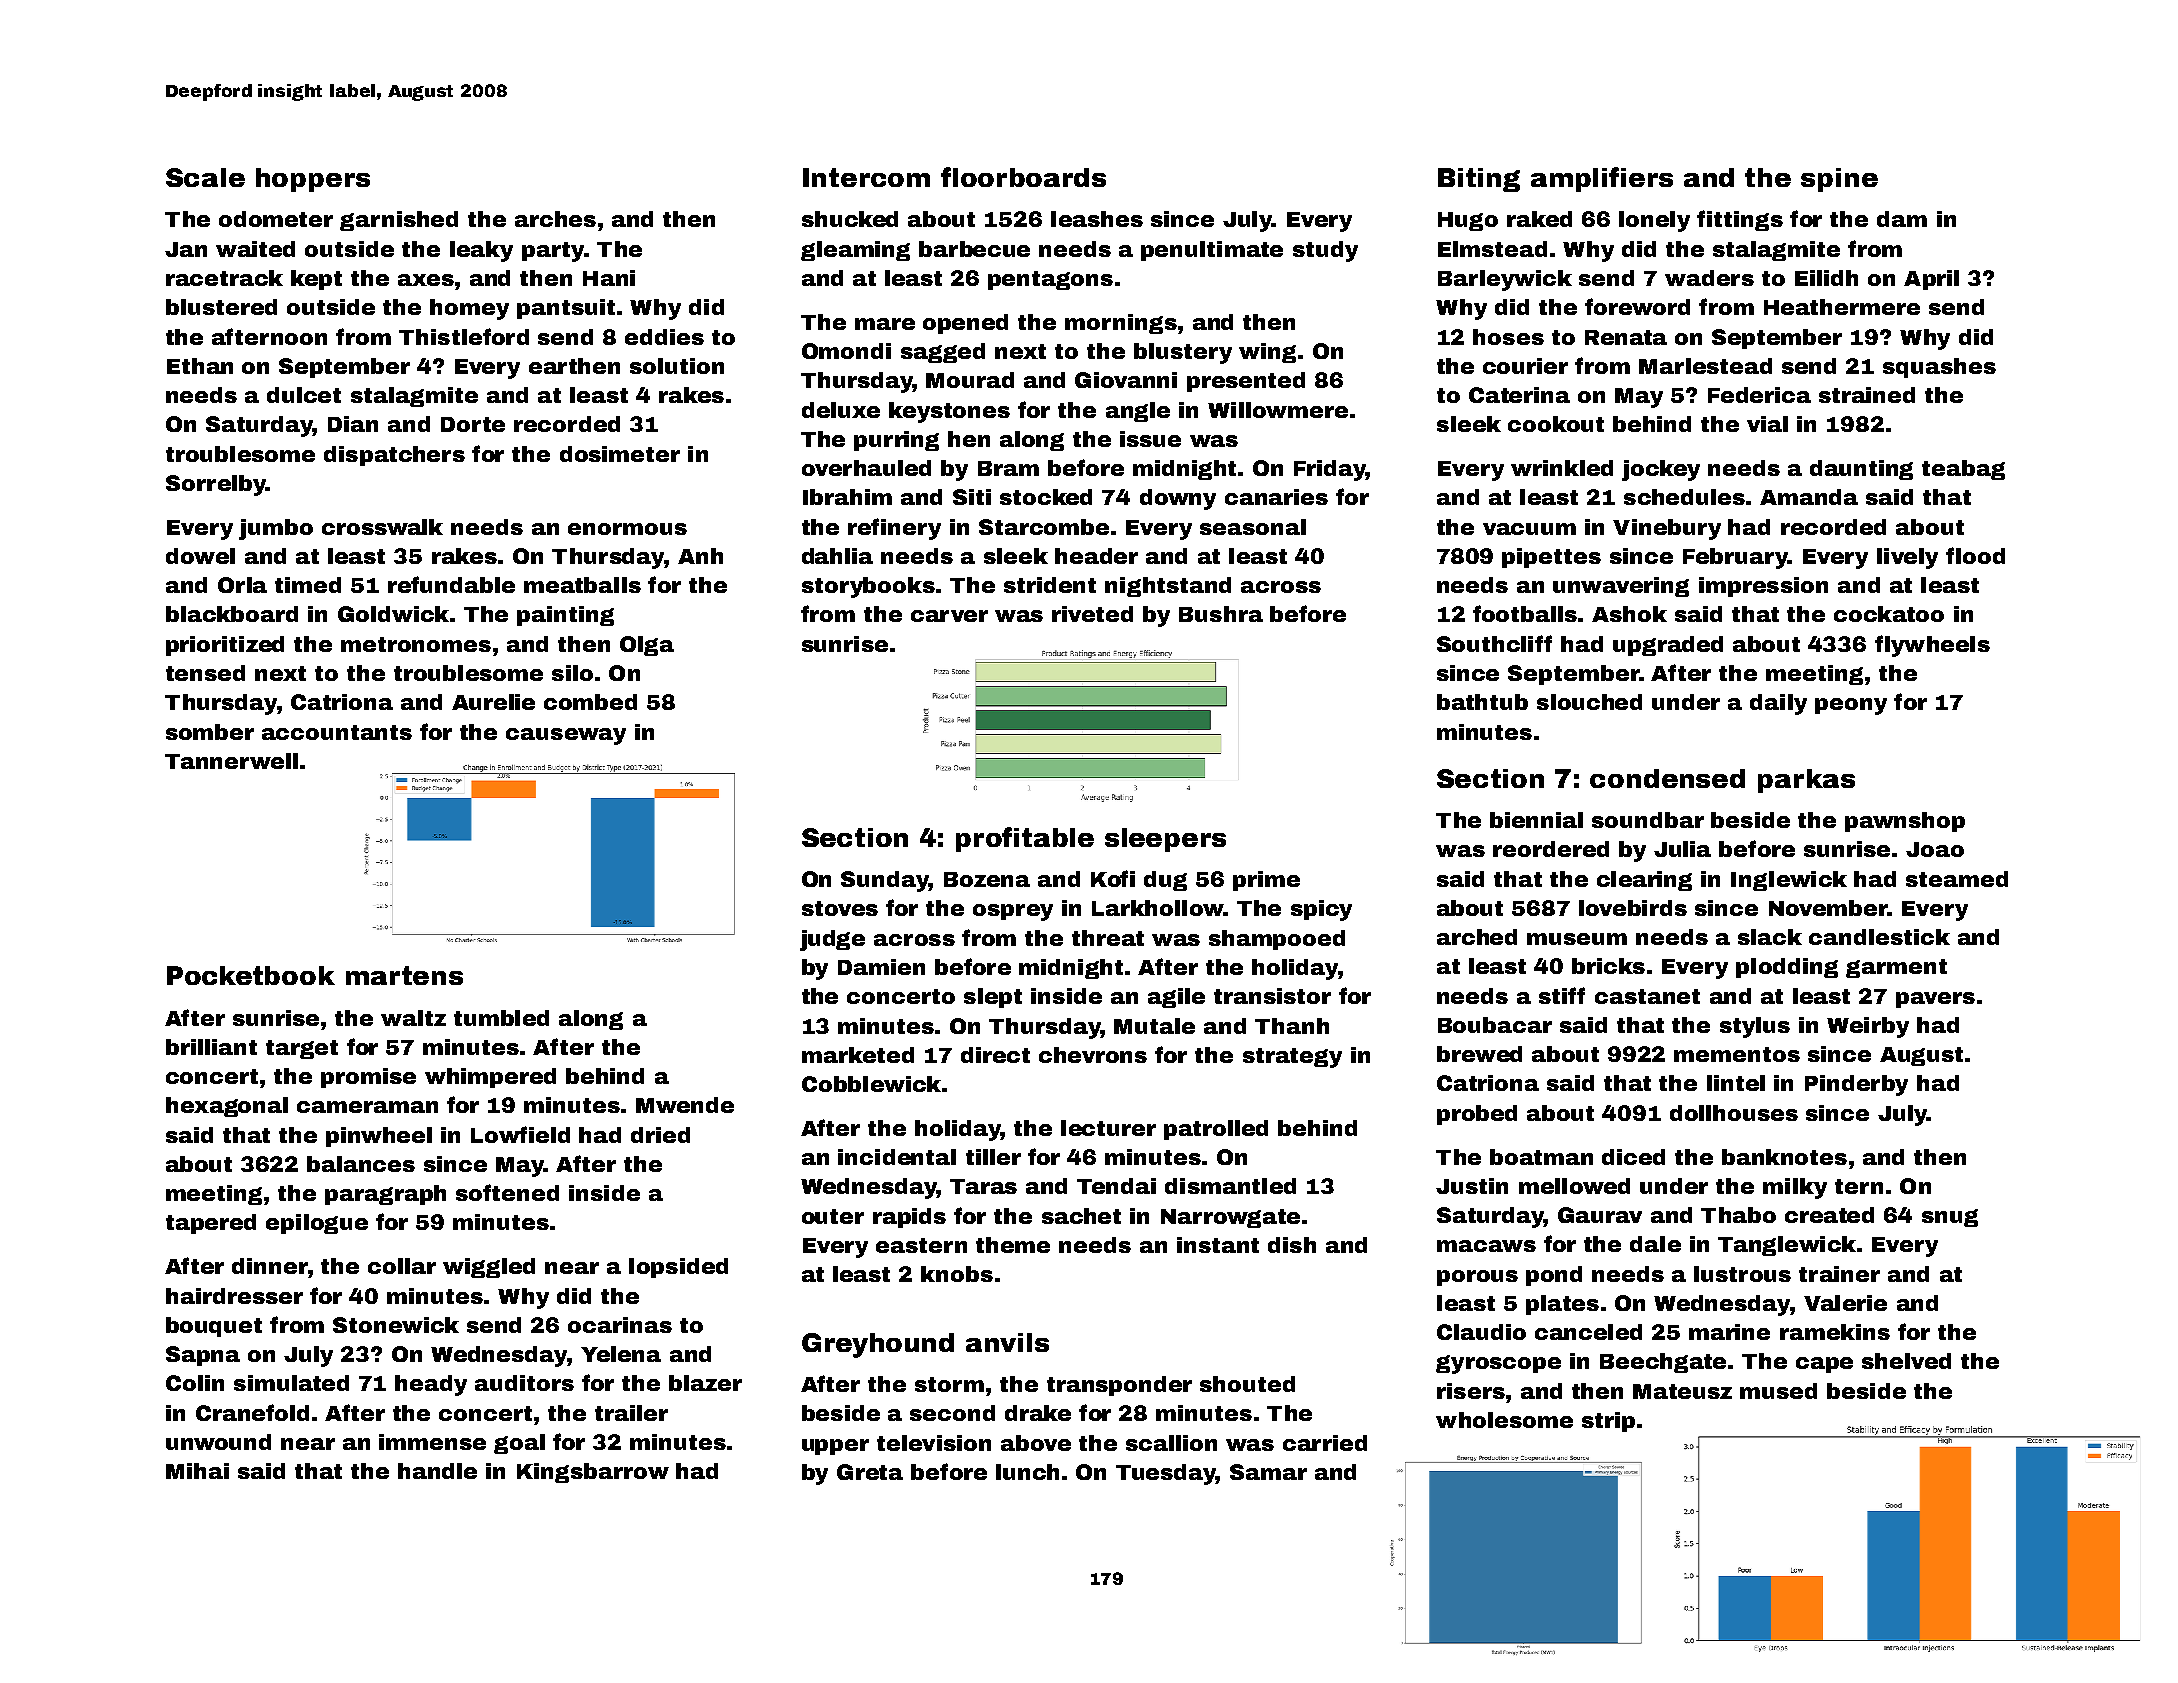 The height and width of the image is (1683, 2178). I want to click on shampooed, so click(1277, 940).
